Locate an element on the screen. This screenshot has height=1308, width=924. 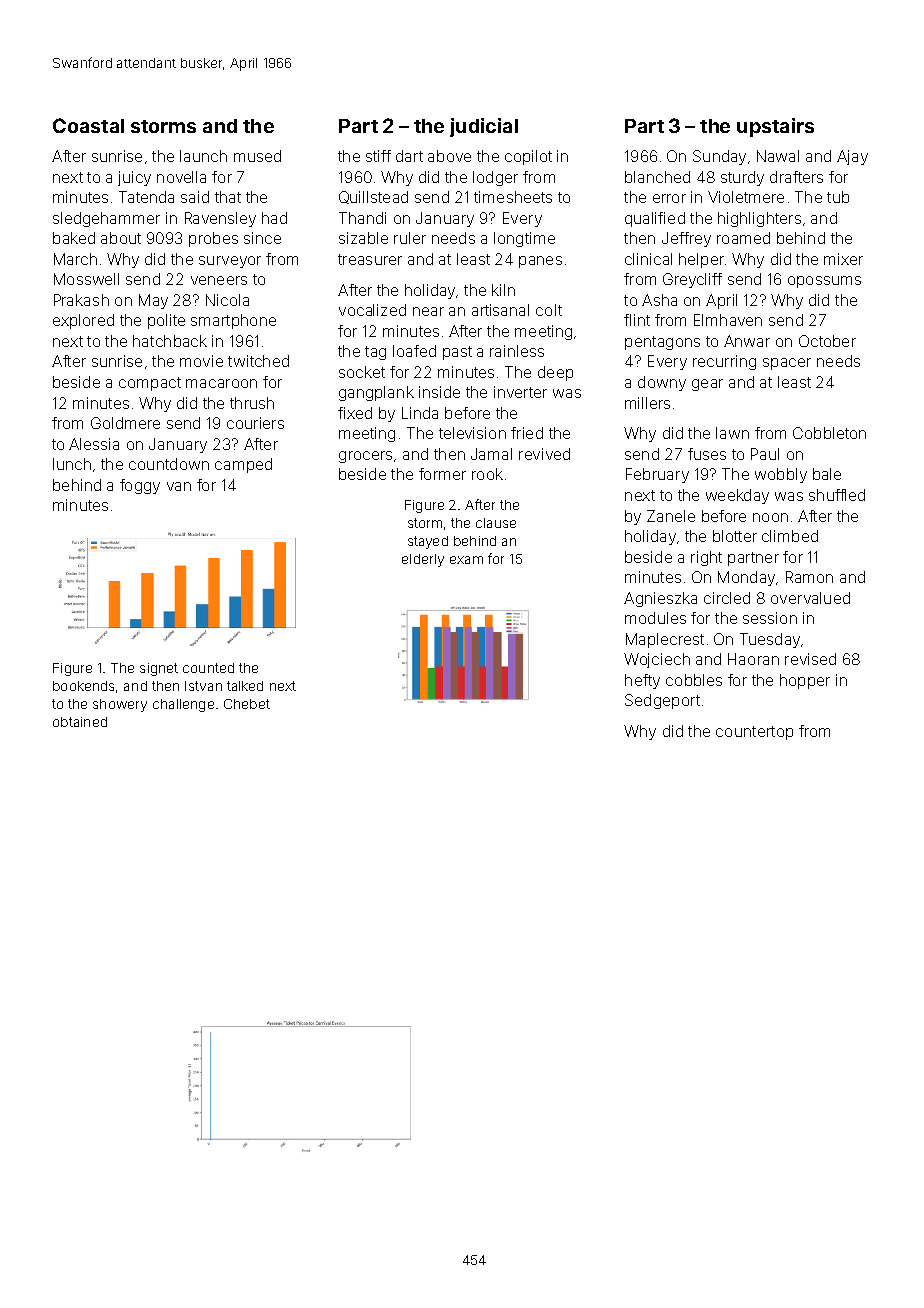
elderly is located at coordinates (423, 560).
